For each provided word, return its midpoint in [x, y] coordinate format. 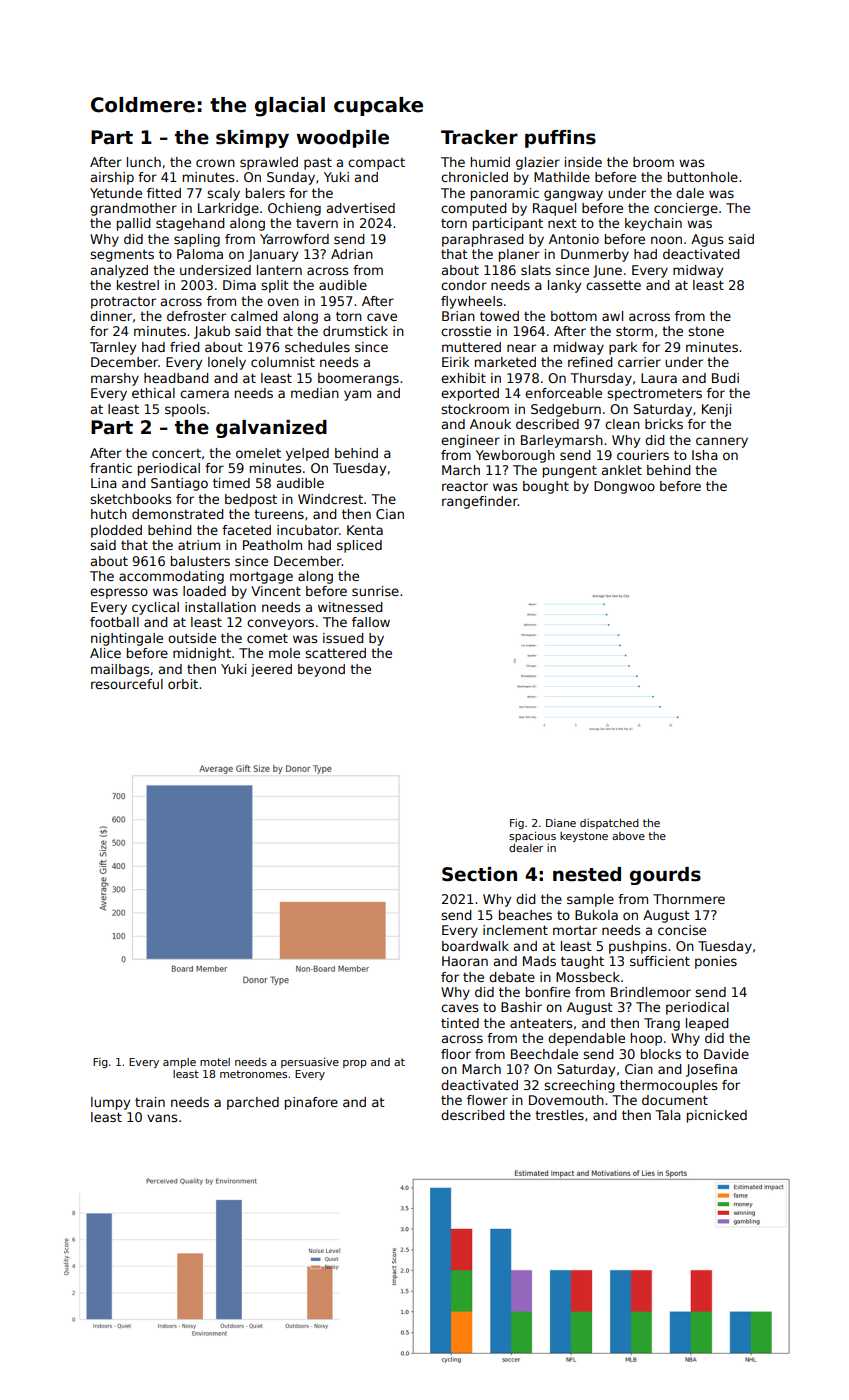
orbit [183, 684]
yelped [307, 454]
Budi [725, 378]
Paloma [200, 254]
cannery [722, 442]
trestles [559, 1115]
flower [487, 1100]
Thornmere [689, 899]
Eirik [455, 362]
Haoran [465, 961]
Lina [104, 483]
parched [253, 1103]
